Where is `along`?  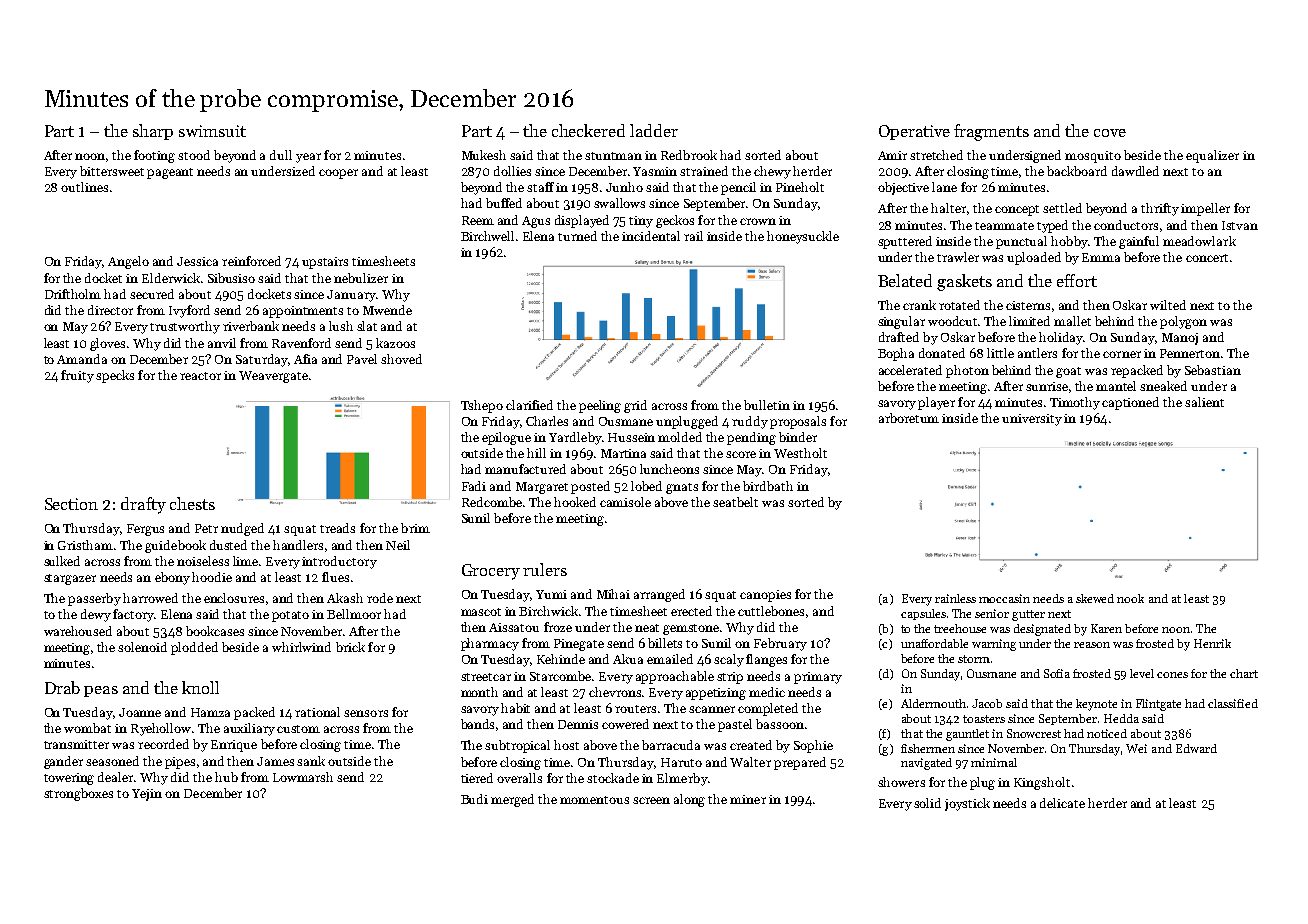 along is located at coordinates (689, 800).
